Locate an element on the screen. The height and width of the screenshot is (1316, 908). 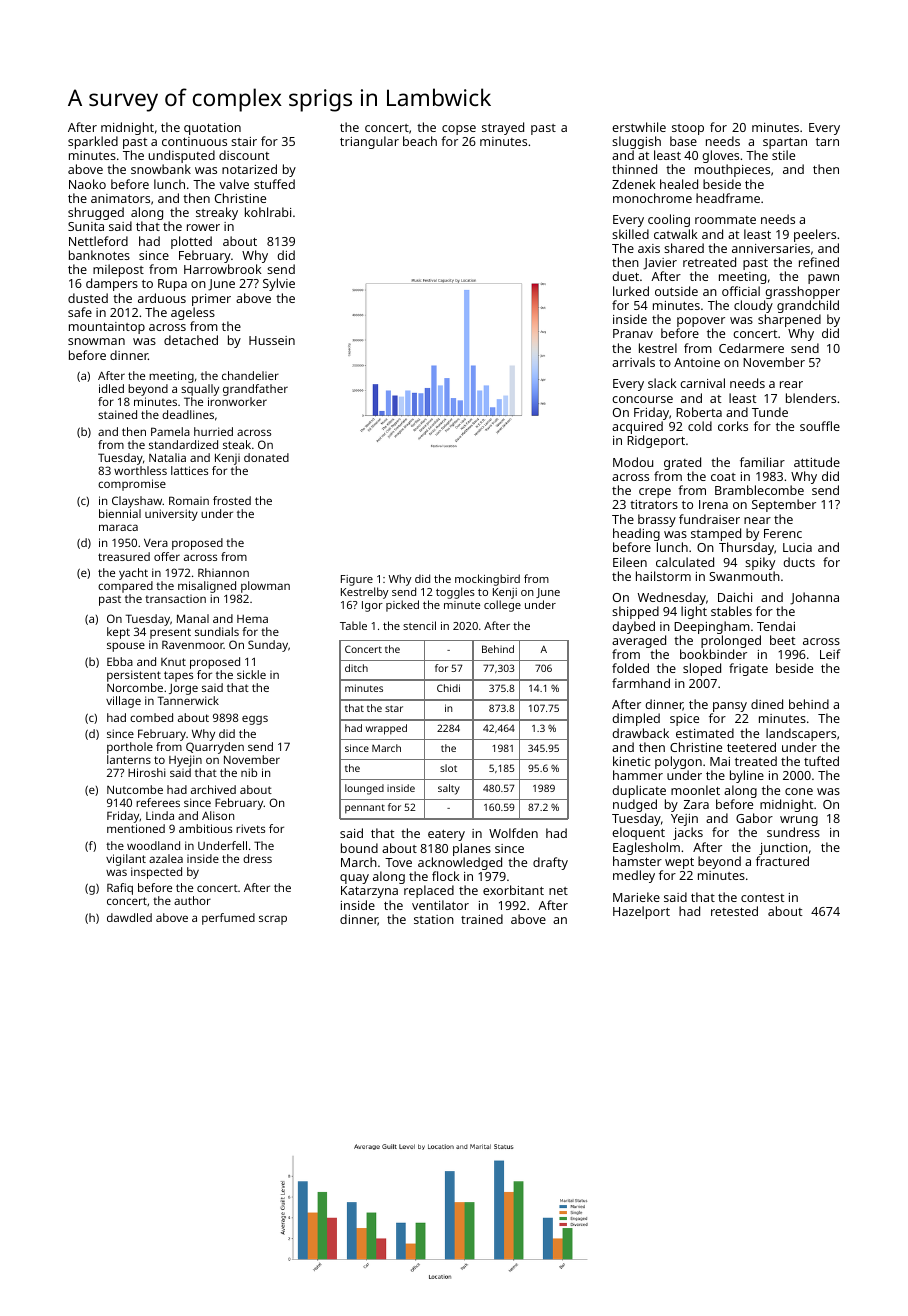
quotation is located at coordinates (212, 129).
